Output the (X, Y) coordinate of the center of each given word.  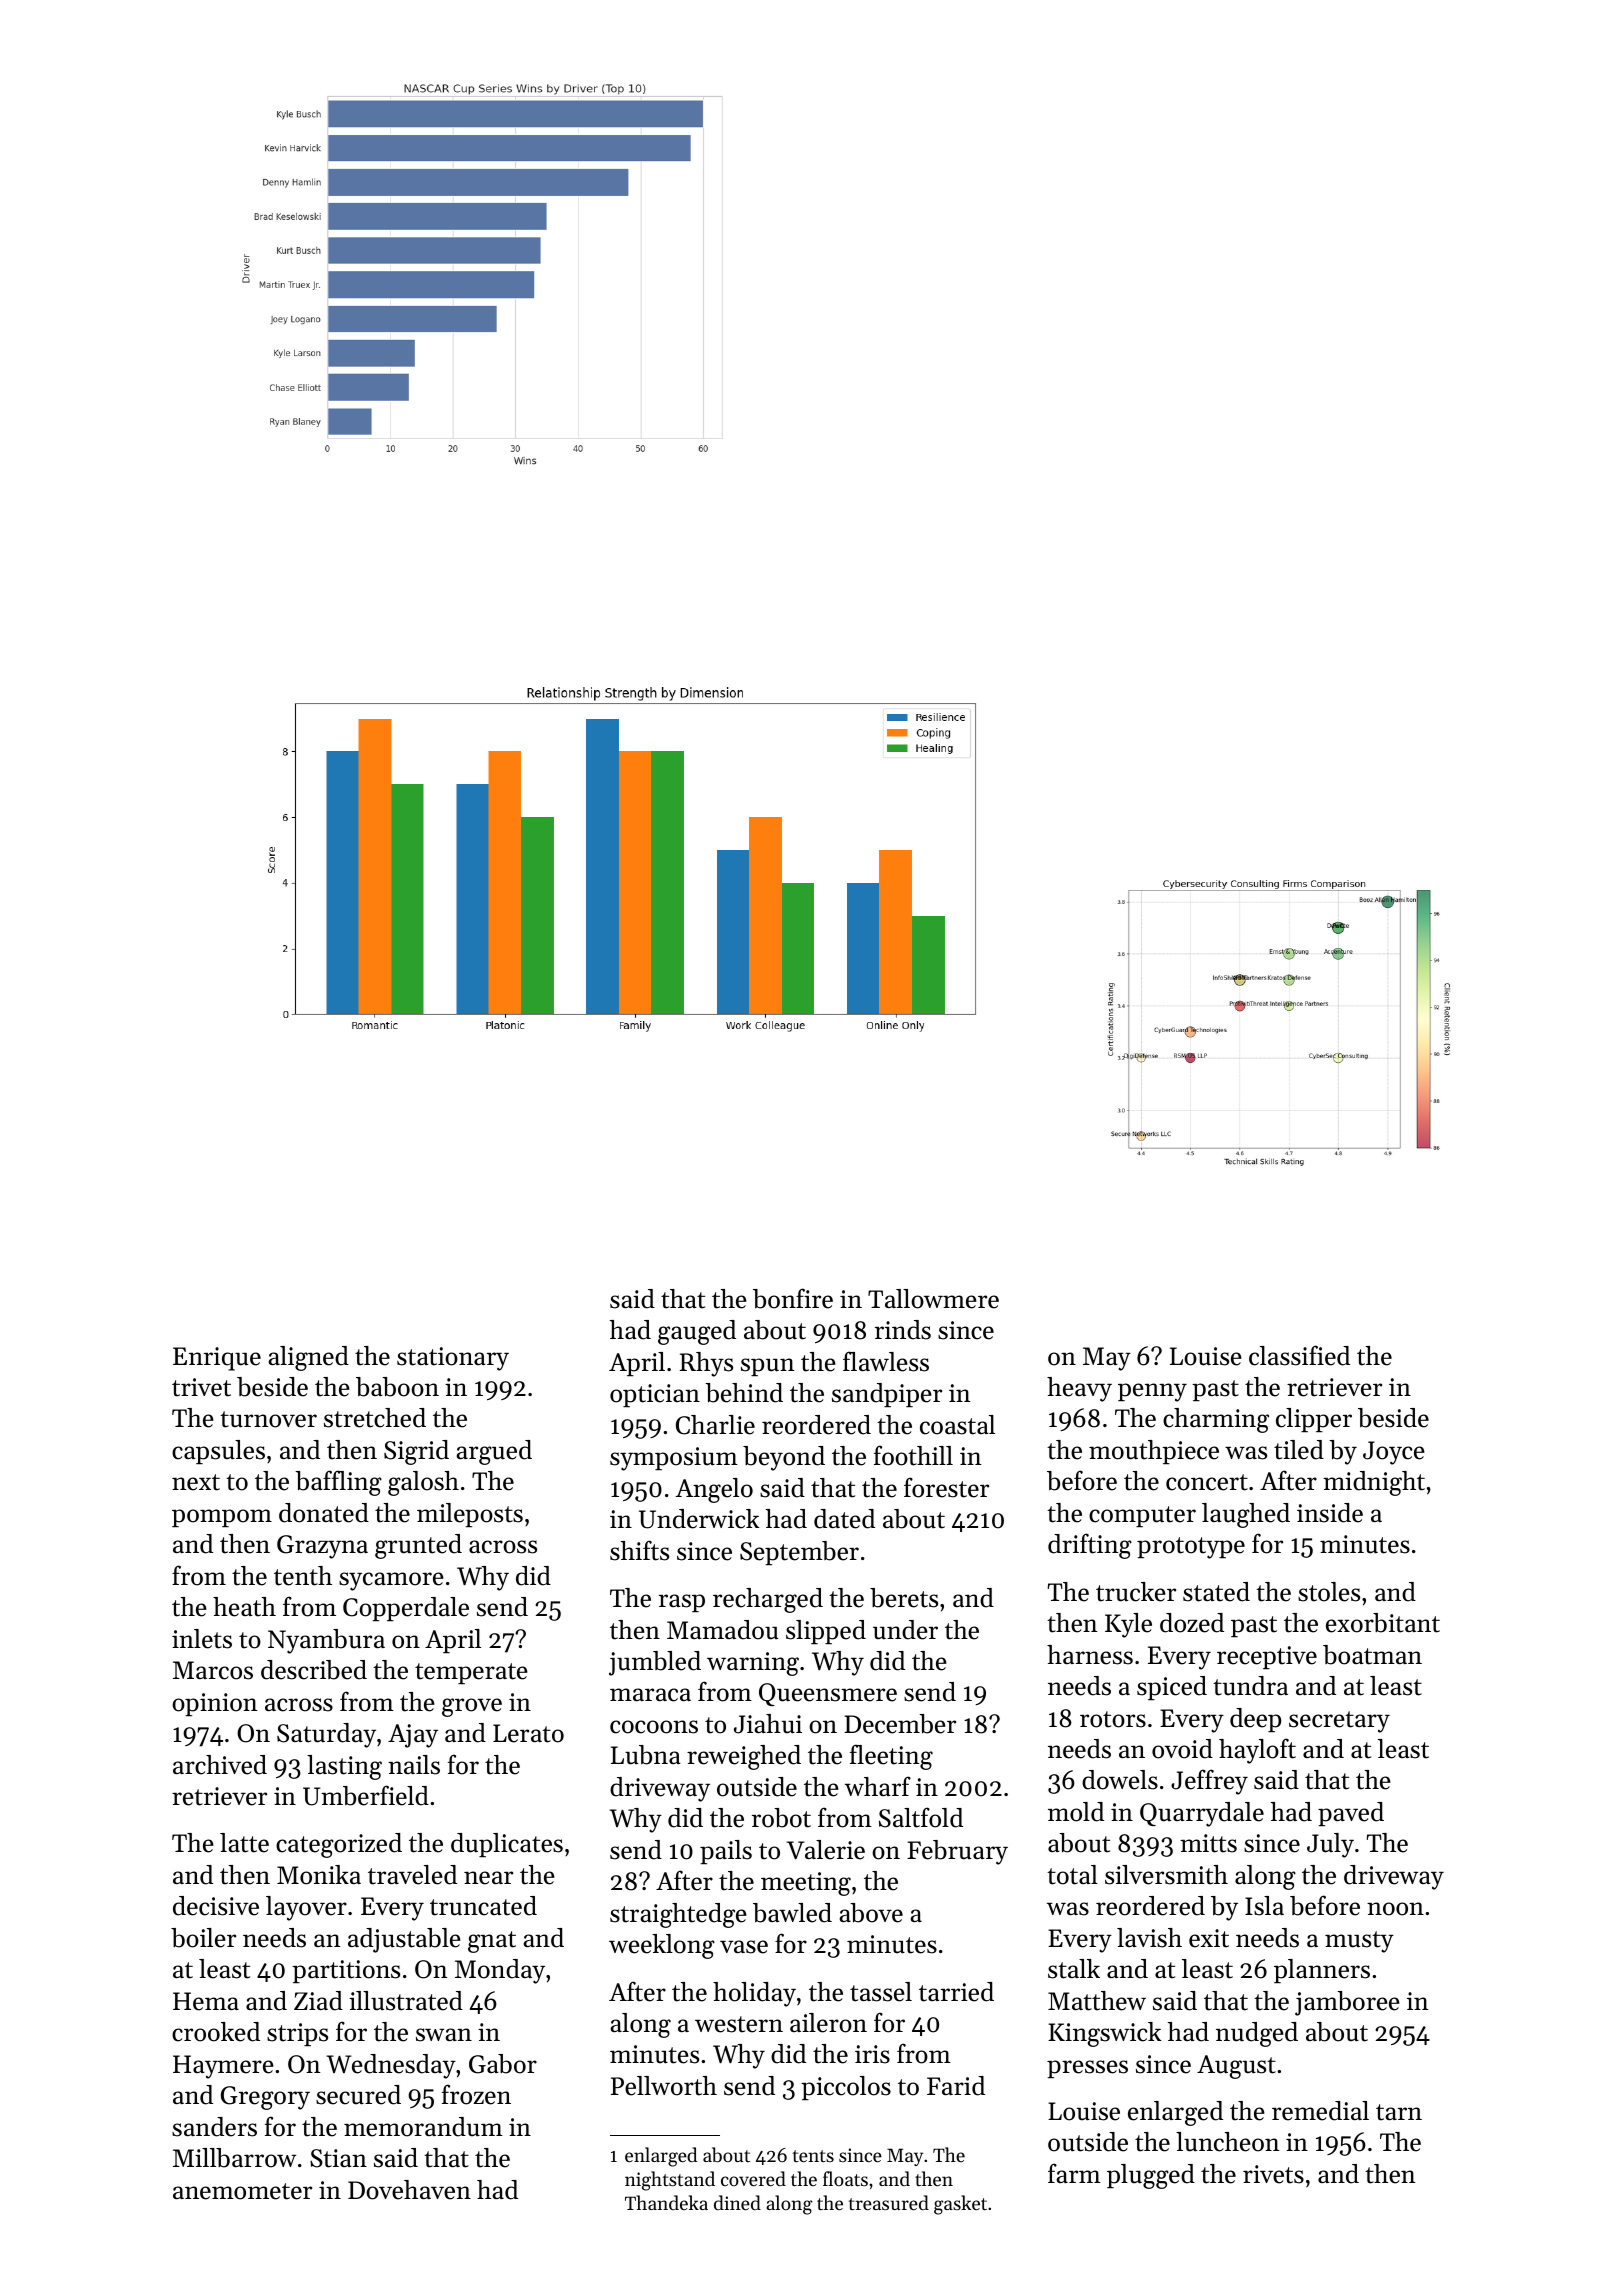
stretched (375, 1418)
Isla (1264, 1906)
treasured (889, 2202)
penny (1152, 1392)
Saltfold (921, 1817)
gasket (960, 2205)
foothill (913, 1455)
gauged (697, 1332)
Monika (319, 1875)
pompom (222, 1518)
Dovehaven (409, 2190)
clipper (1314, 1420)
